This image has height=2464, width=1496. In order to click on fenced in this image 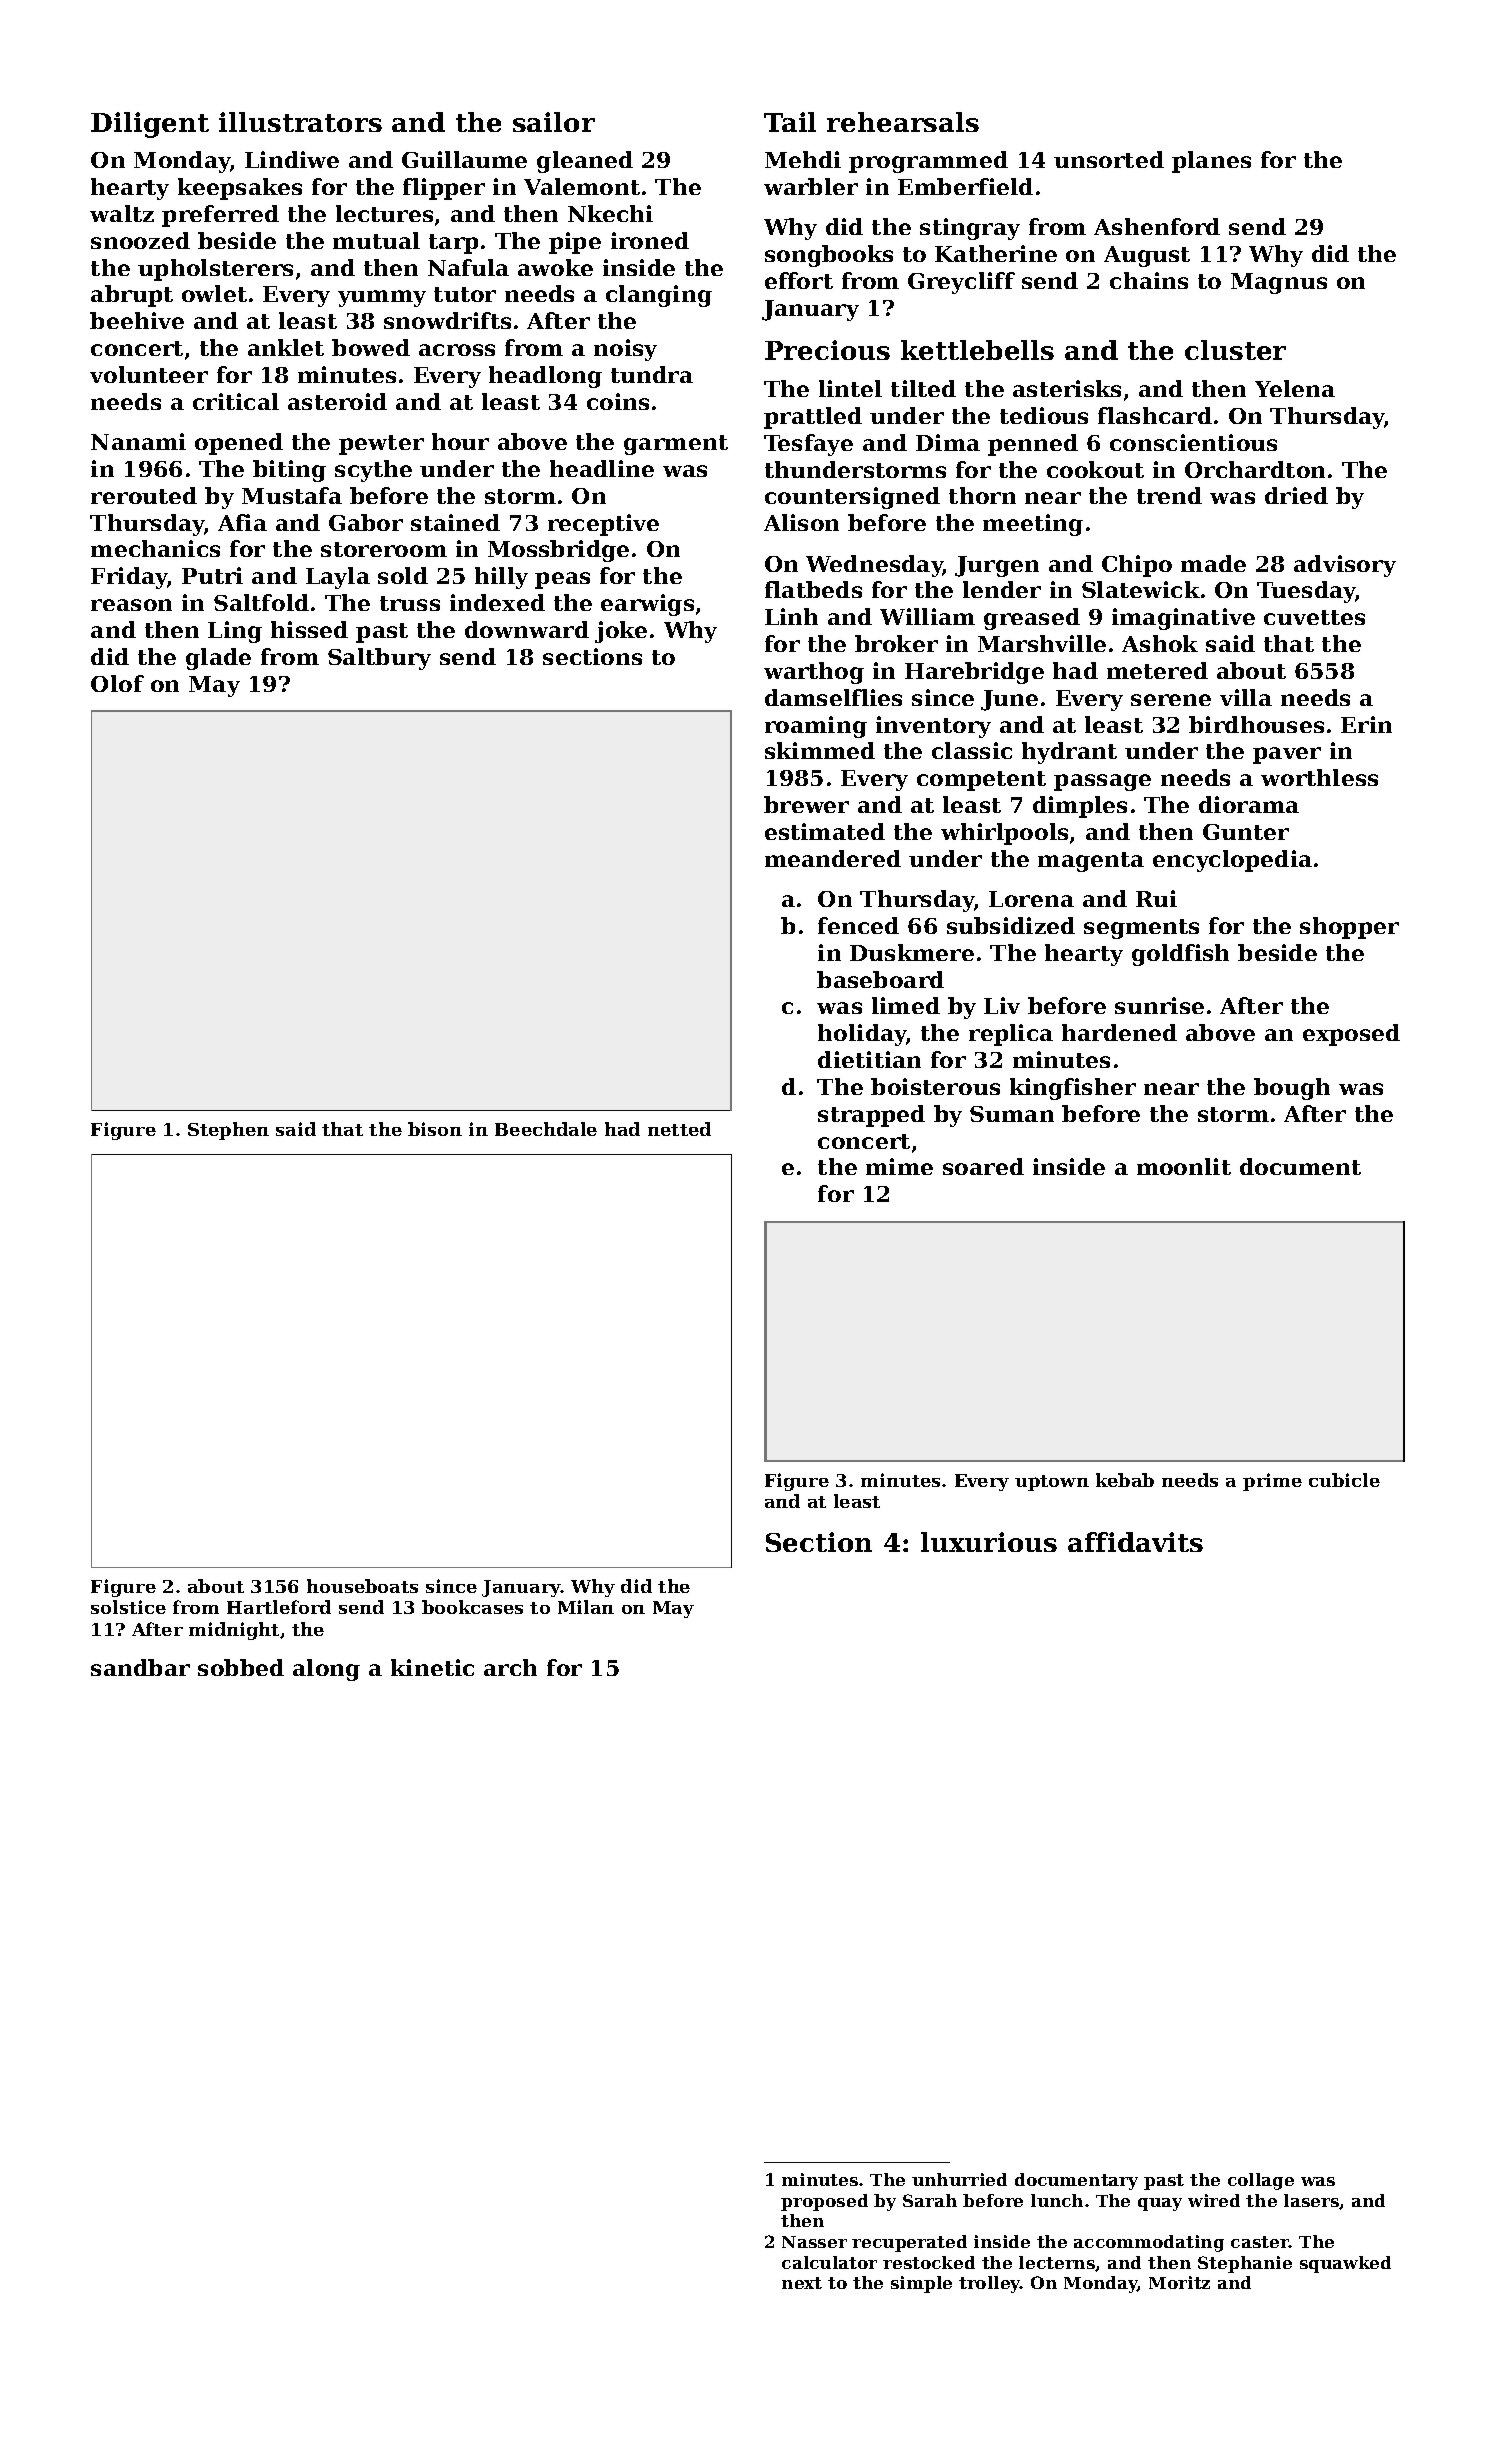, I will do `click(858, 925)`.
